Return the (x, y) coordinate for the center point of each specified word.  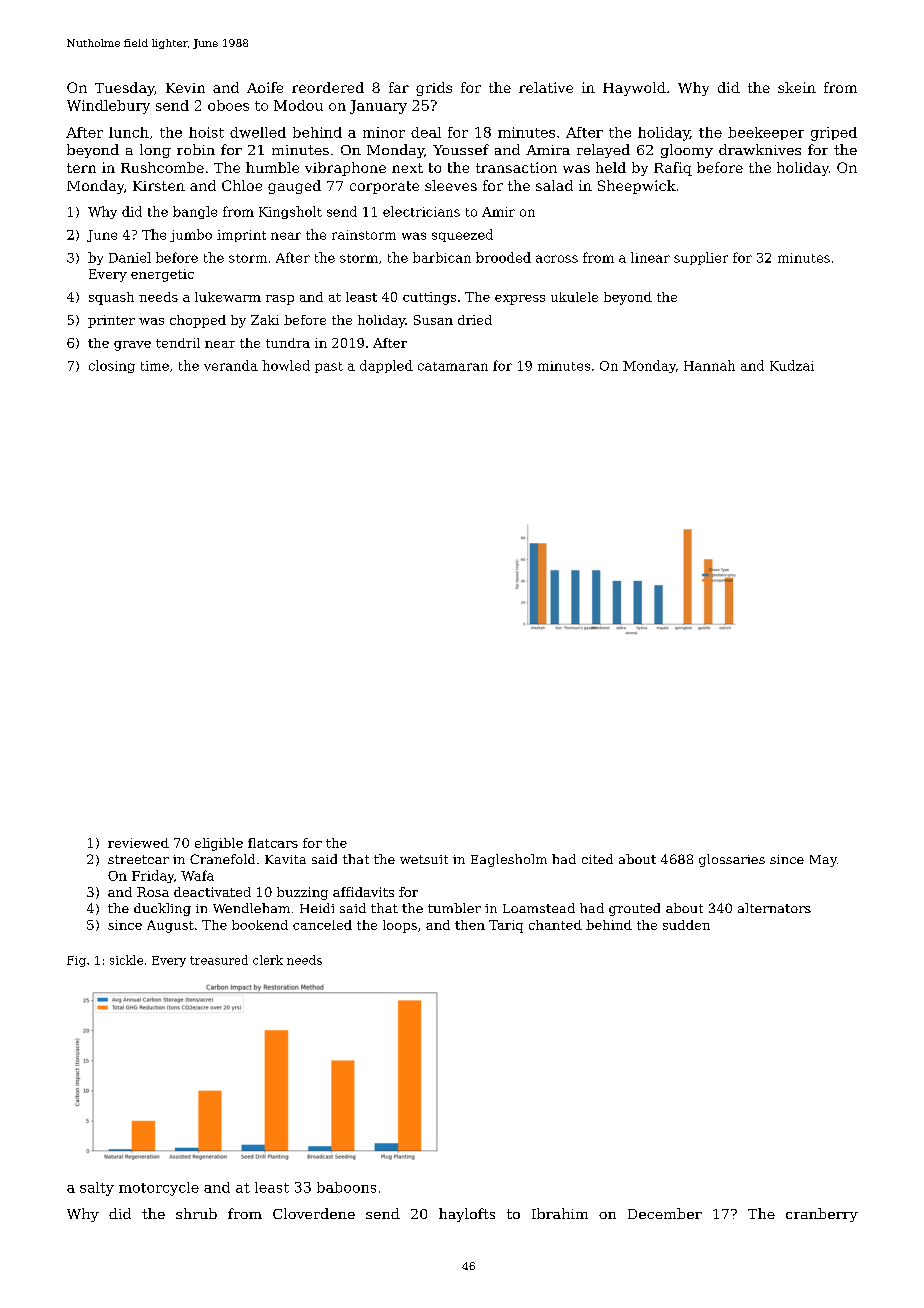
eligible (219, 844)
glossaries (732, 860)
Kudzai (792, 365)
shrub (196, 1213)
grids (434, 89)
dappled (386, 366)
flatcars (273, 843)
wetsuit (424, 859)
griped (834, 134)
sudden (686, 925)
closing (112, 366)
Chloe (242, 185)
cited (597, 859)
